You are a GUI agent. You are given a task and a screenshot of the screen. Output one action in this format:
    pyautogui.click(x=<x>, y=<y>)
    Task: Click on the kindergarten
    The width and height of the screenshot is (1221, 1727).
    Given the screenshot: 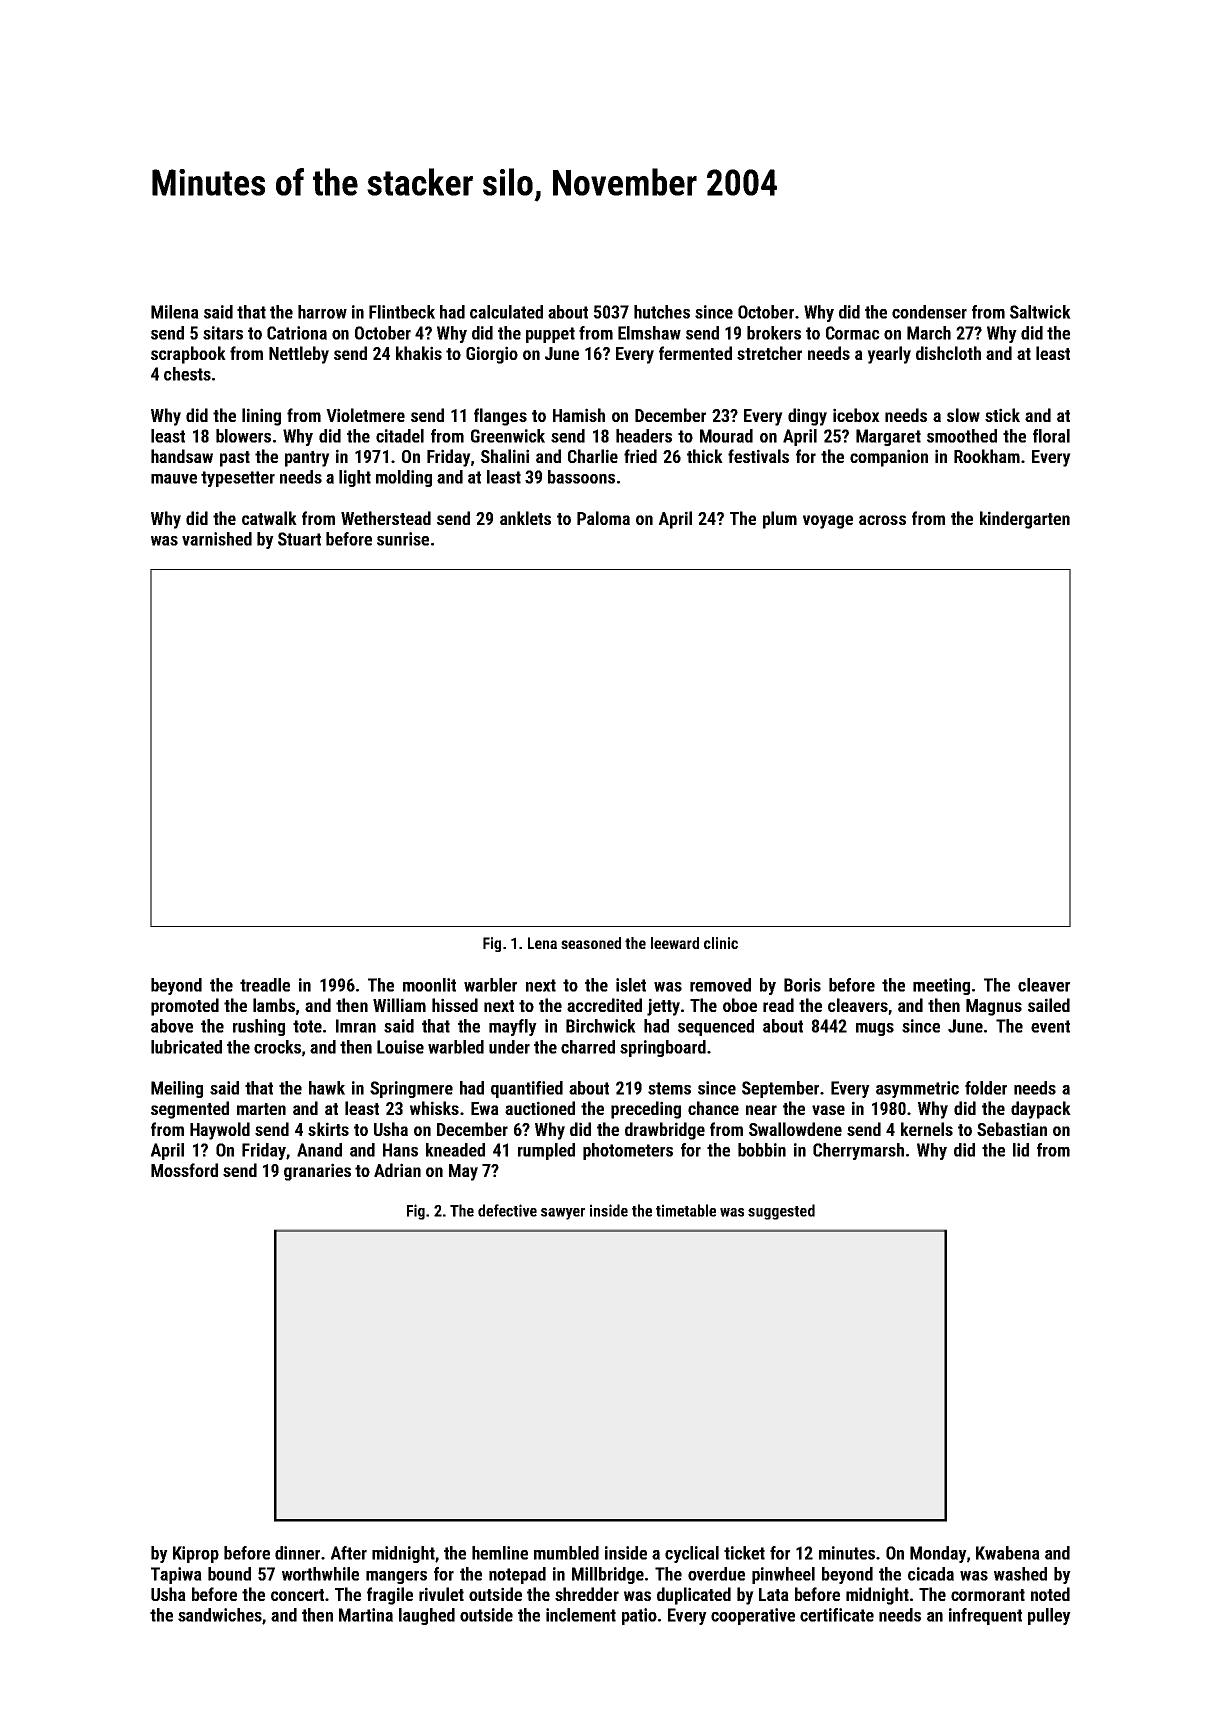 What is the action you would take?
    pyautogui.click(x=1025, y=520)
